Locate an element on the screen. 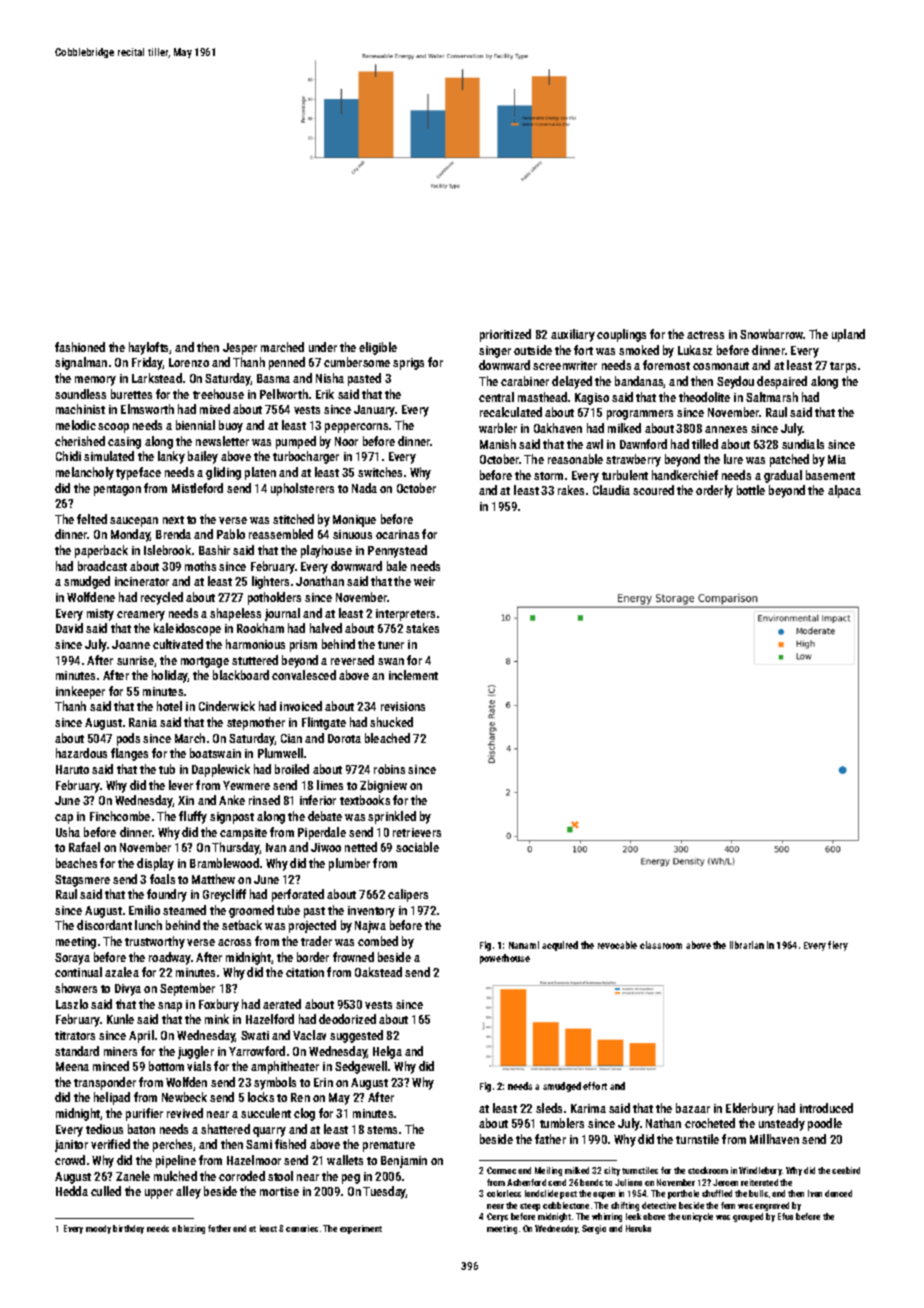 The image size is (924, 1308). Hazelford is located at coordinates (270, 1019).
